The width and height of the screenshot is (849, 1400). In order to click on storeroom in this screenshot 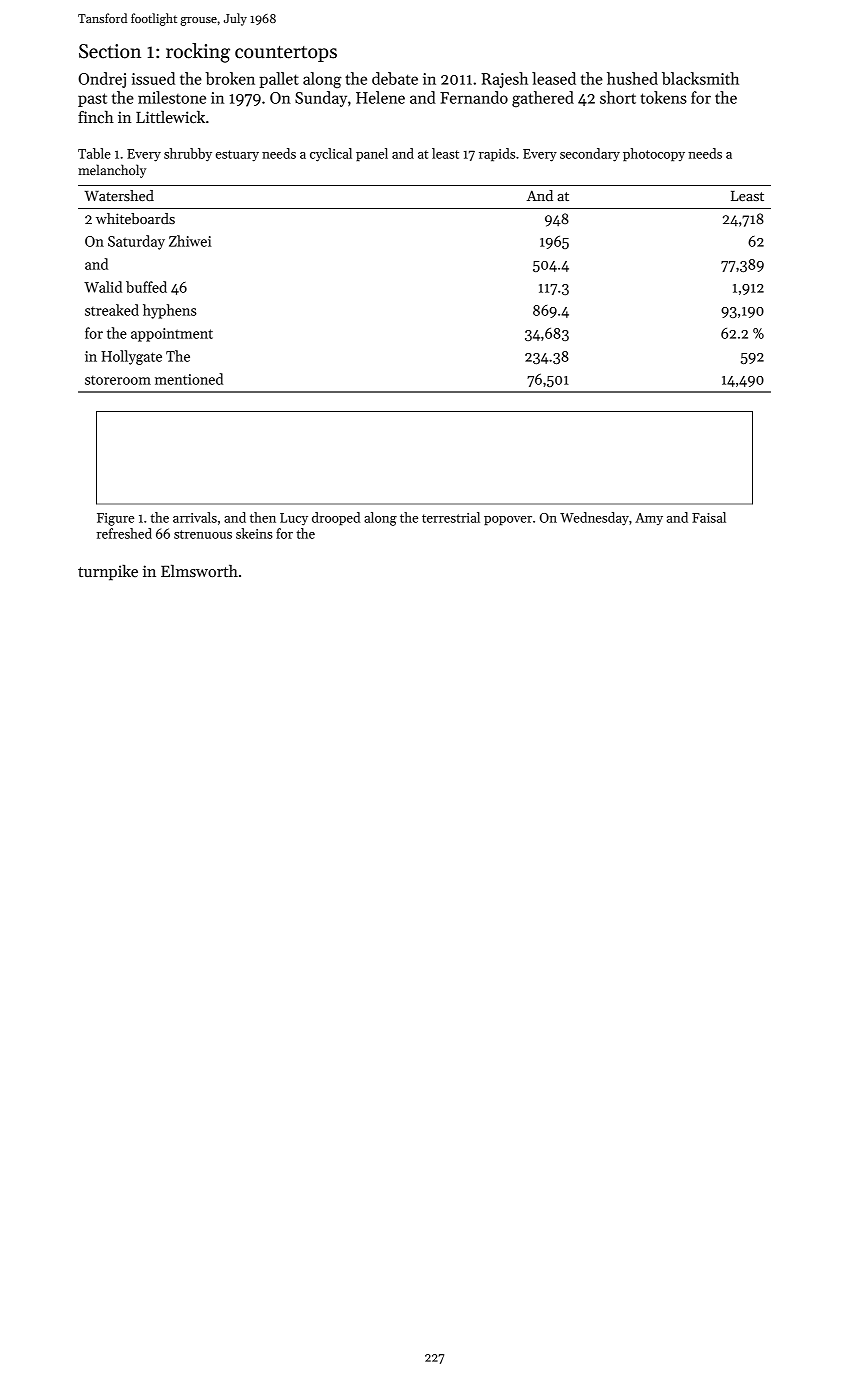, I will do `click(118, 380)`.
